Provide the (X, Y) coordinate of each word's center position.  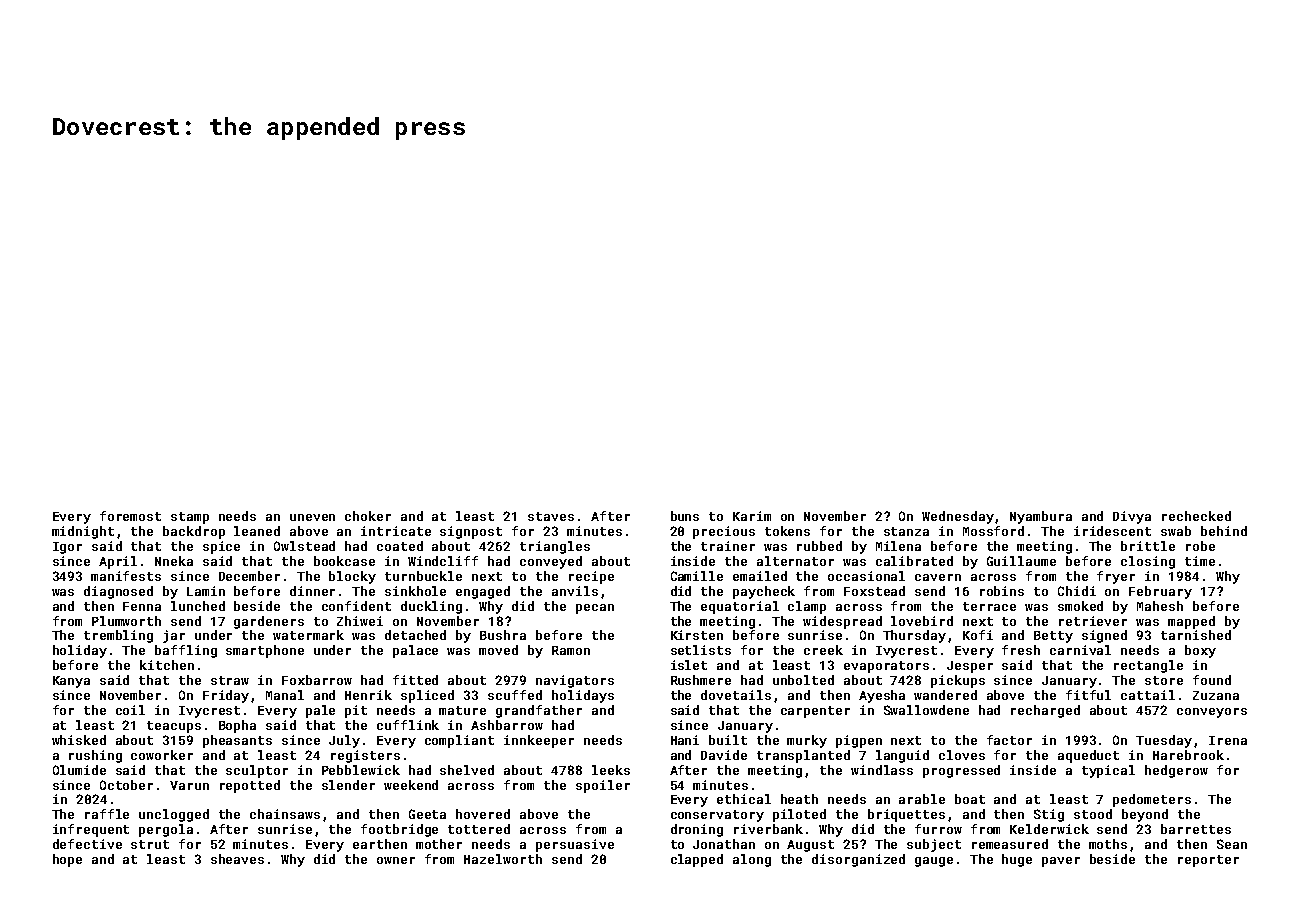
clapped (697, 860)
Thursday (914, 636)
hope (67, 860)
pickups (958, 681)
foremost (130, 516)
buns (685, 516)
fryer (1116, 577)
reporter (1208, 861)
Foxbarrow (317, 680)
